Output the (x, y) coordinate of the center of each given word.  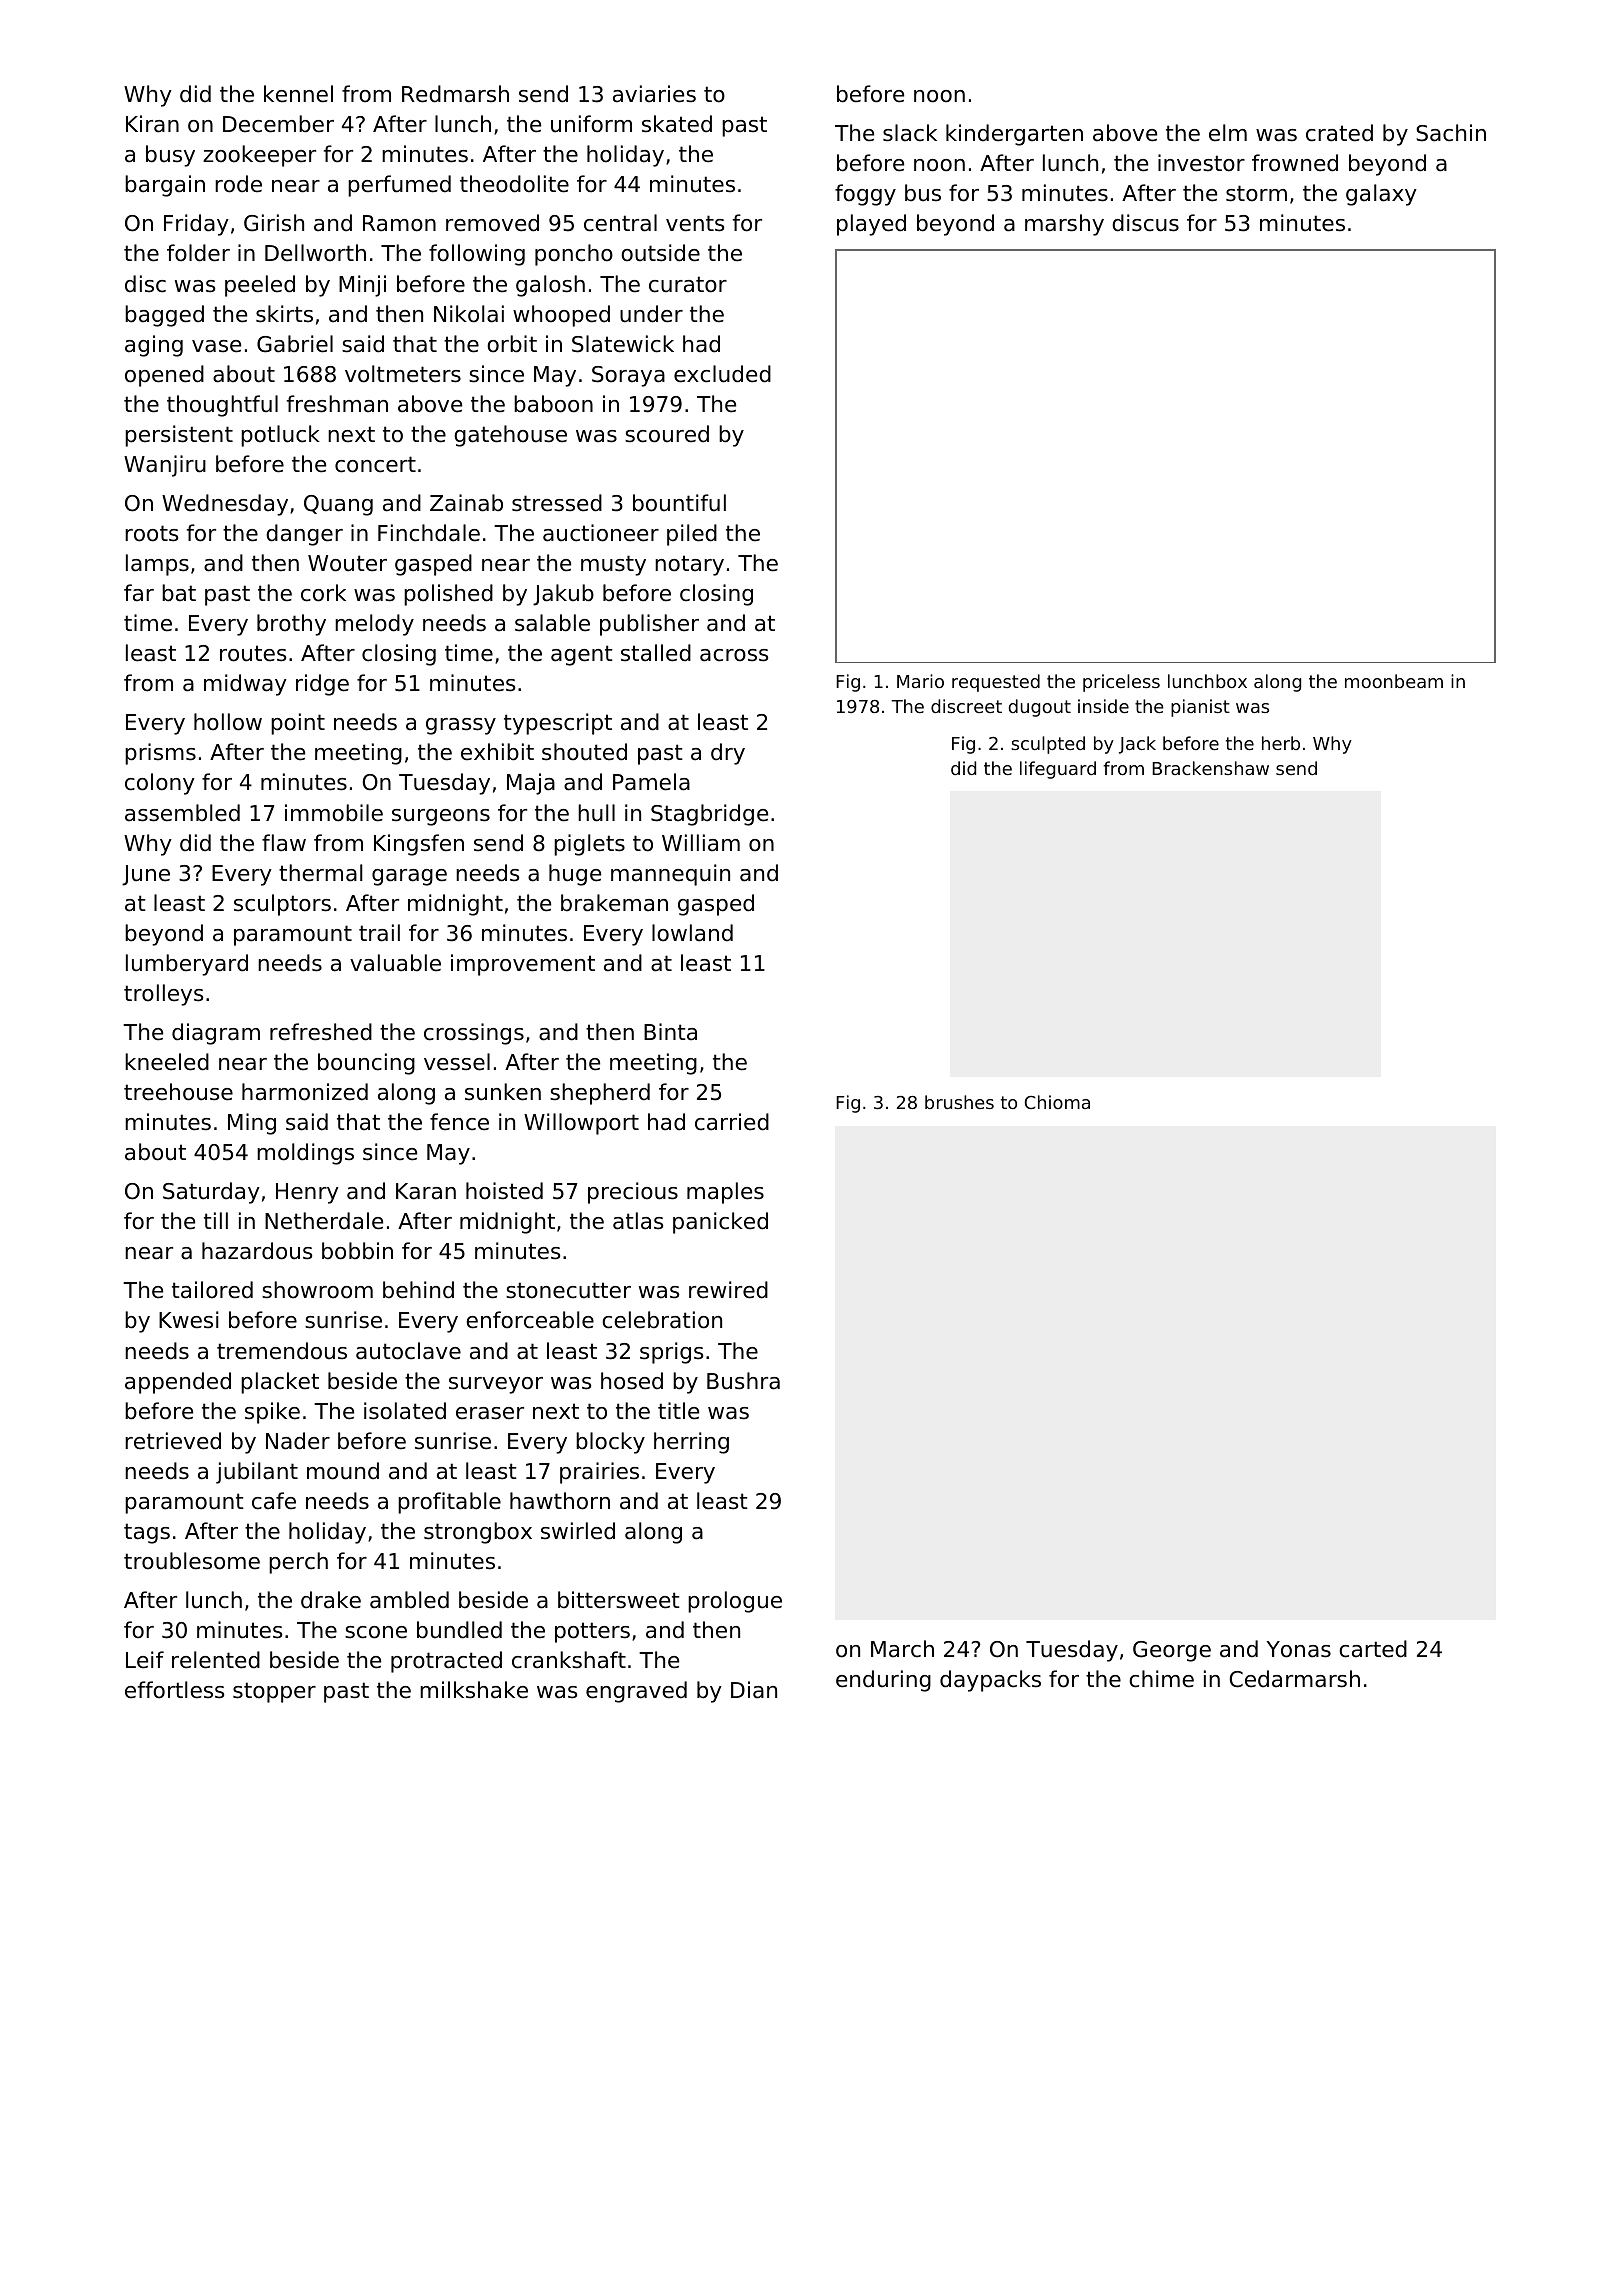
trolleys (163, 995)
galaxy (1381, 195)
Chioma (1057, 1102)
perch (298, 1563)
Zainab (466, 503)
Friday (196, 225)
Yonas (1299, 1649)
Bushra (743, 1381)
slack (910, 133)
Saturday (211, 1193)
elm (1228, 133)
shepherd (600, 1094)
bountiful (679, 503)
